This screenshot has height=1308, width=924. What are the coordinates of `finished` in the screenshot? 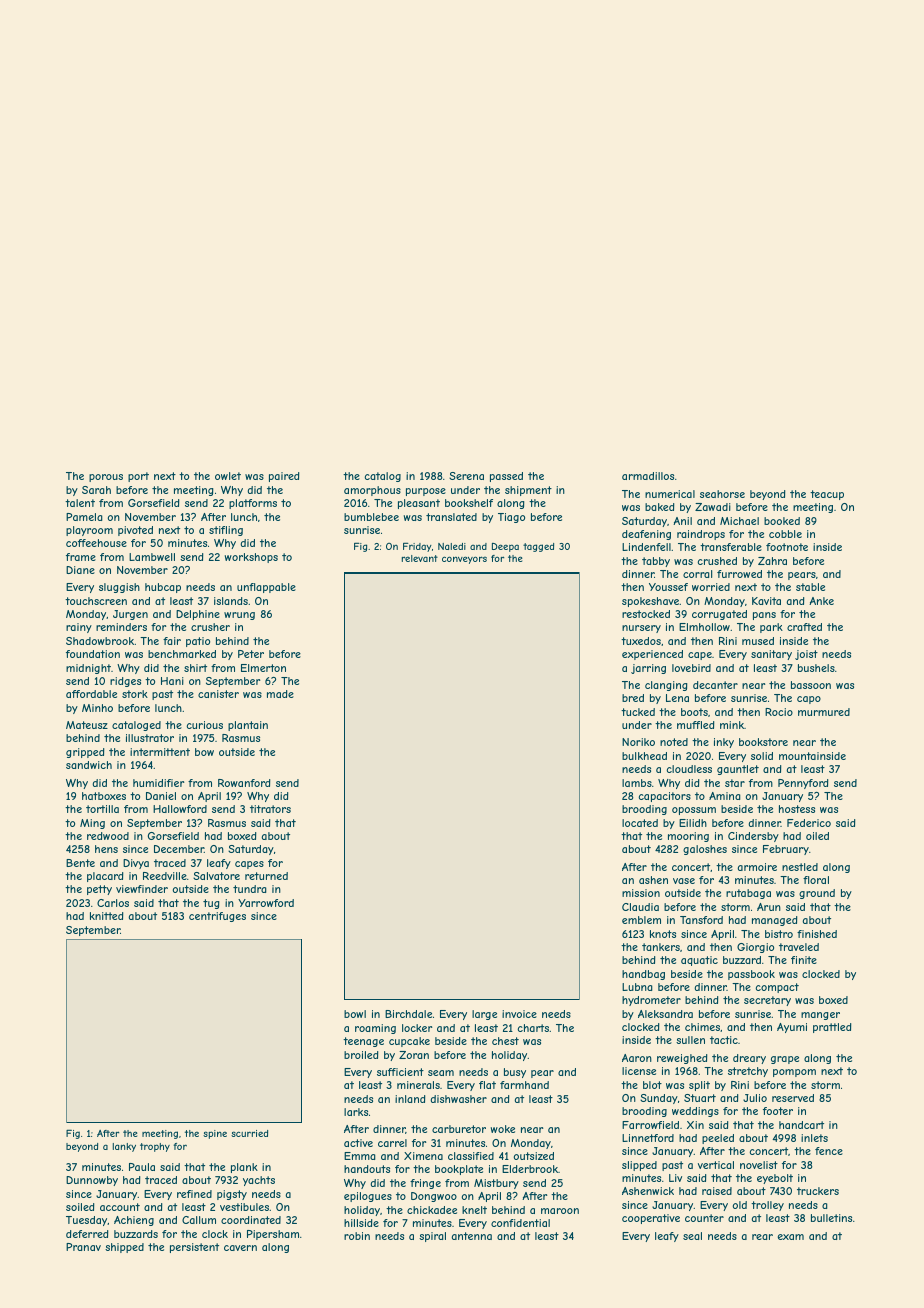 It's located at (817, 934).
